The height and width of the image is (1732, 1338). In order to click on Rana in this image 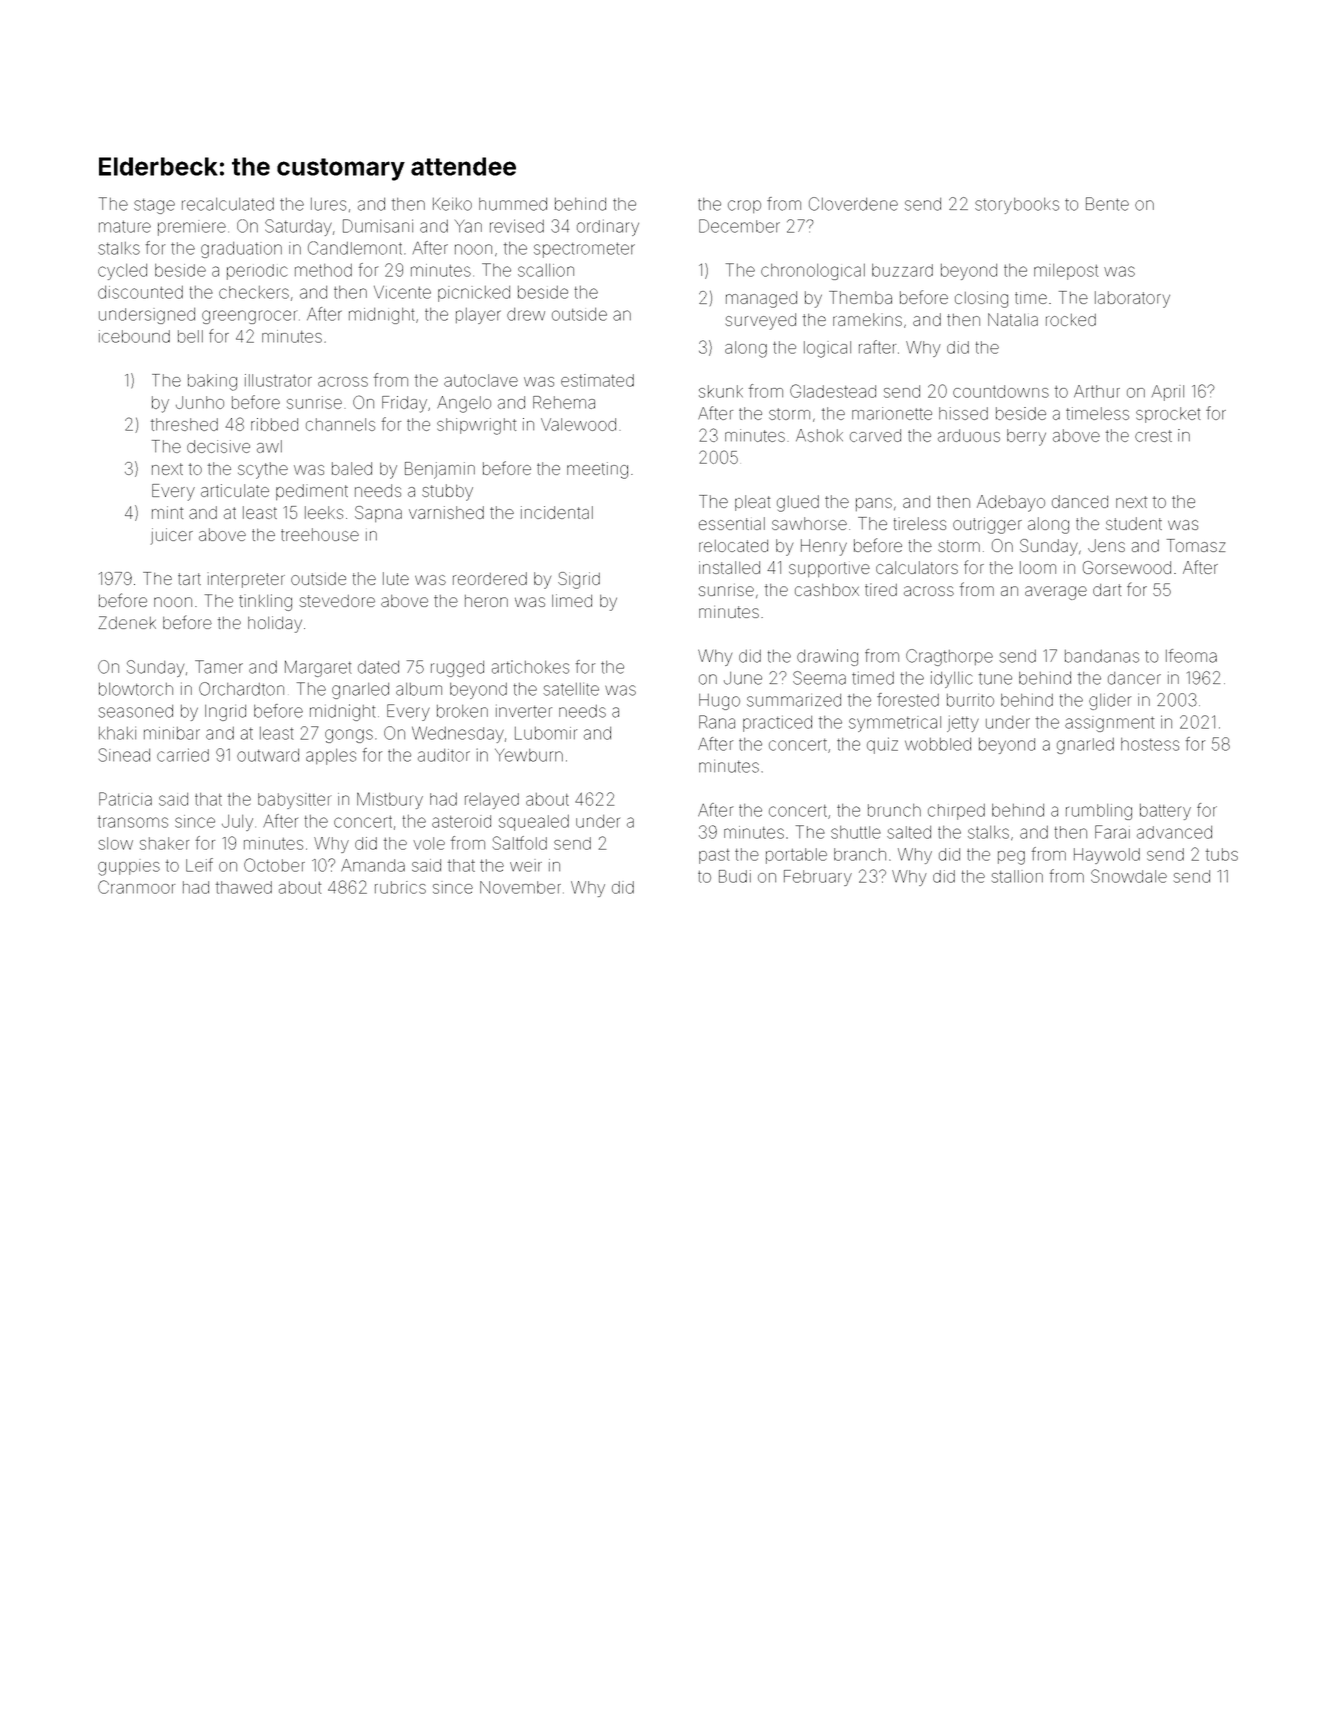, I will do `click(717, 722)`.
